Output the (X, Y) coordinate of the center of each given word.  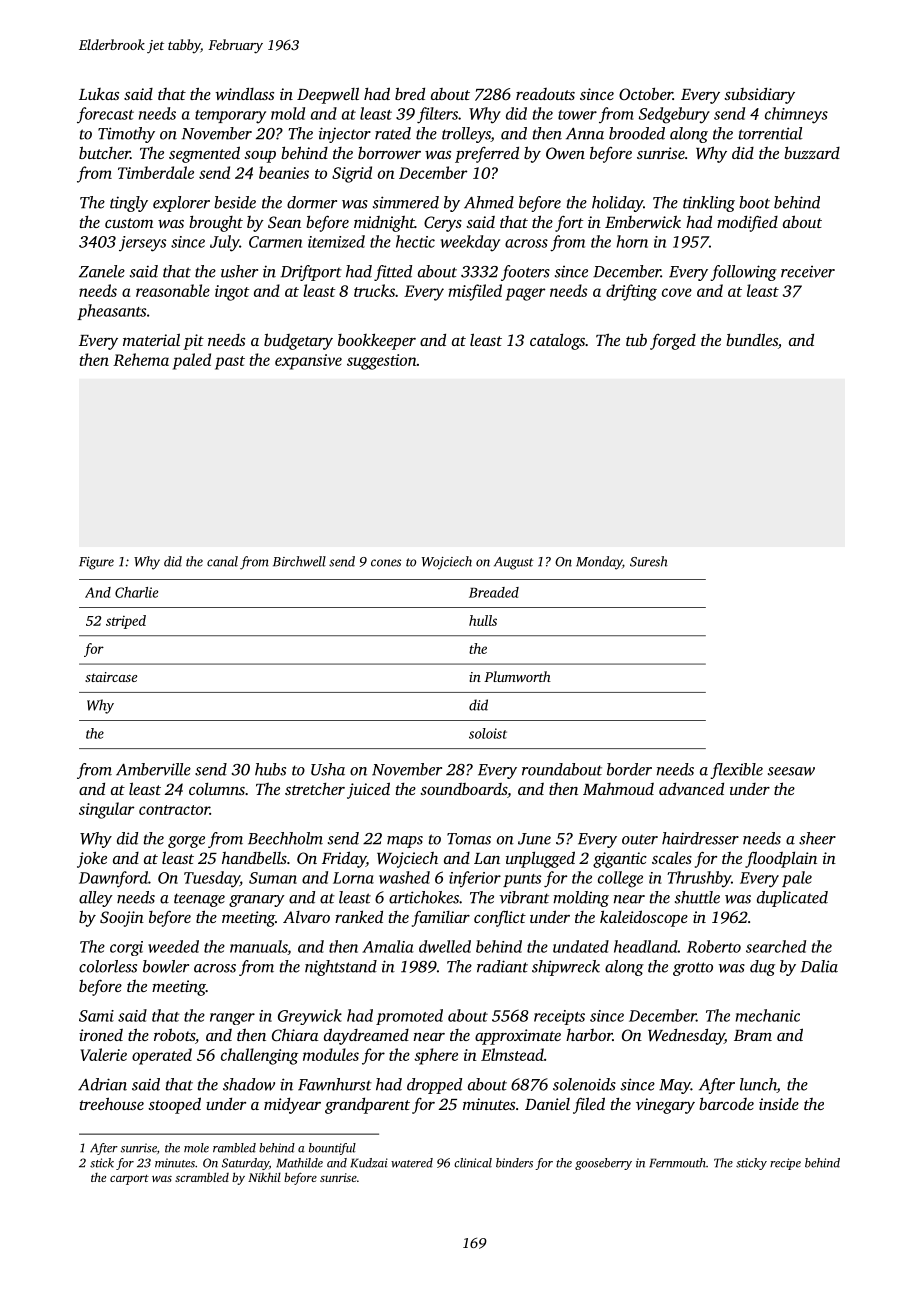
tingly (129, 204)
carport (129, 1180)
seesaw (791, 771)
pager (526, 294)
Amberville (153, 769)
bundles (752, 339)
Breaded (494, 592)
